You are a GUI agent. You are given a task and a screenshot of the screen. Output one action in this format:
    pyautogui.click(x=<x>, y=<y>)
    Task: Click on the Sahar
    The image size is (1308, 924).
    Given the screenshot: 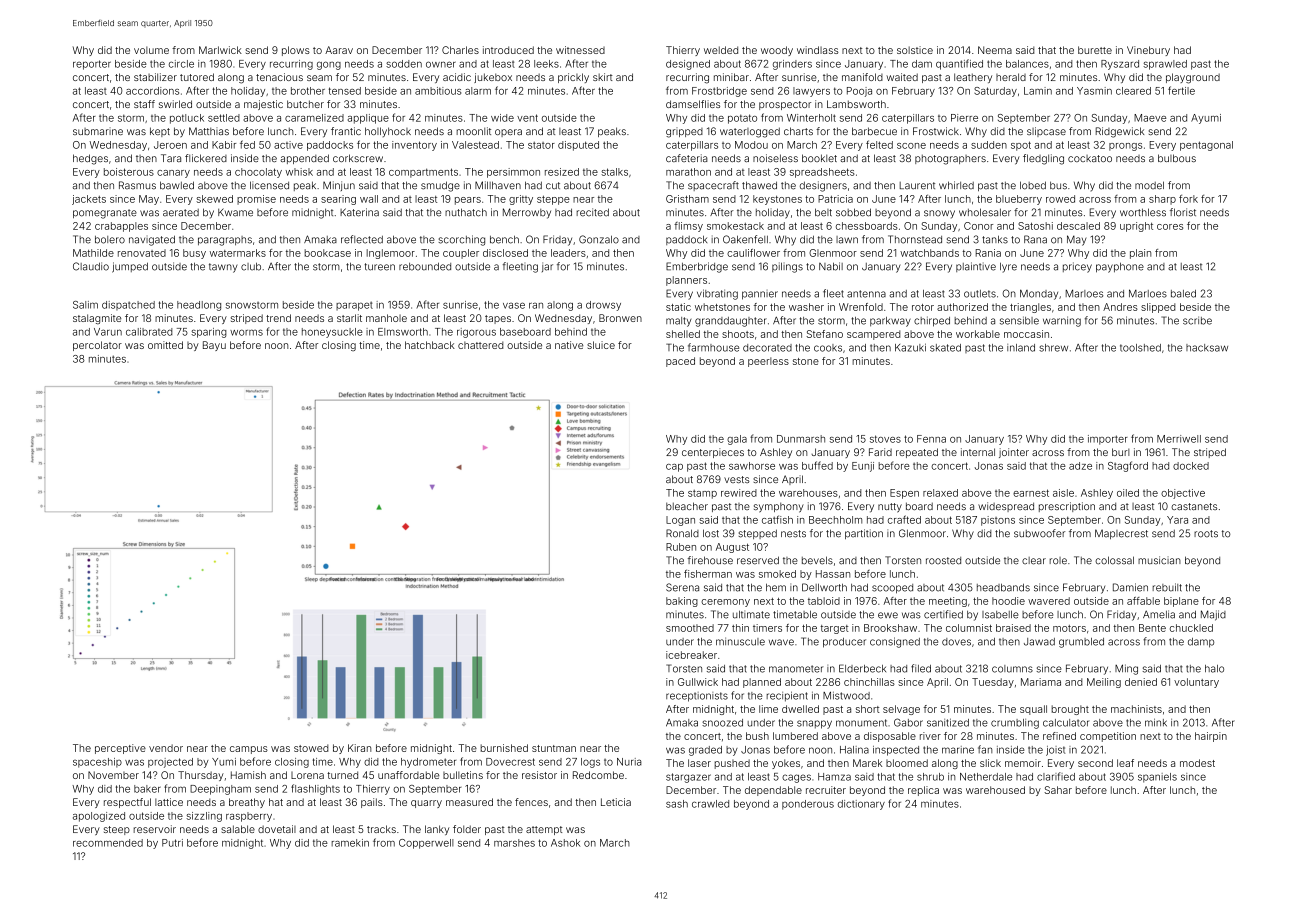 What is the action you would take?
    pyautogui.click(x=1058, y=790)
